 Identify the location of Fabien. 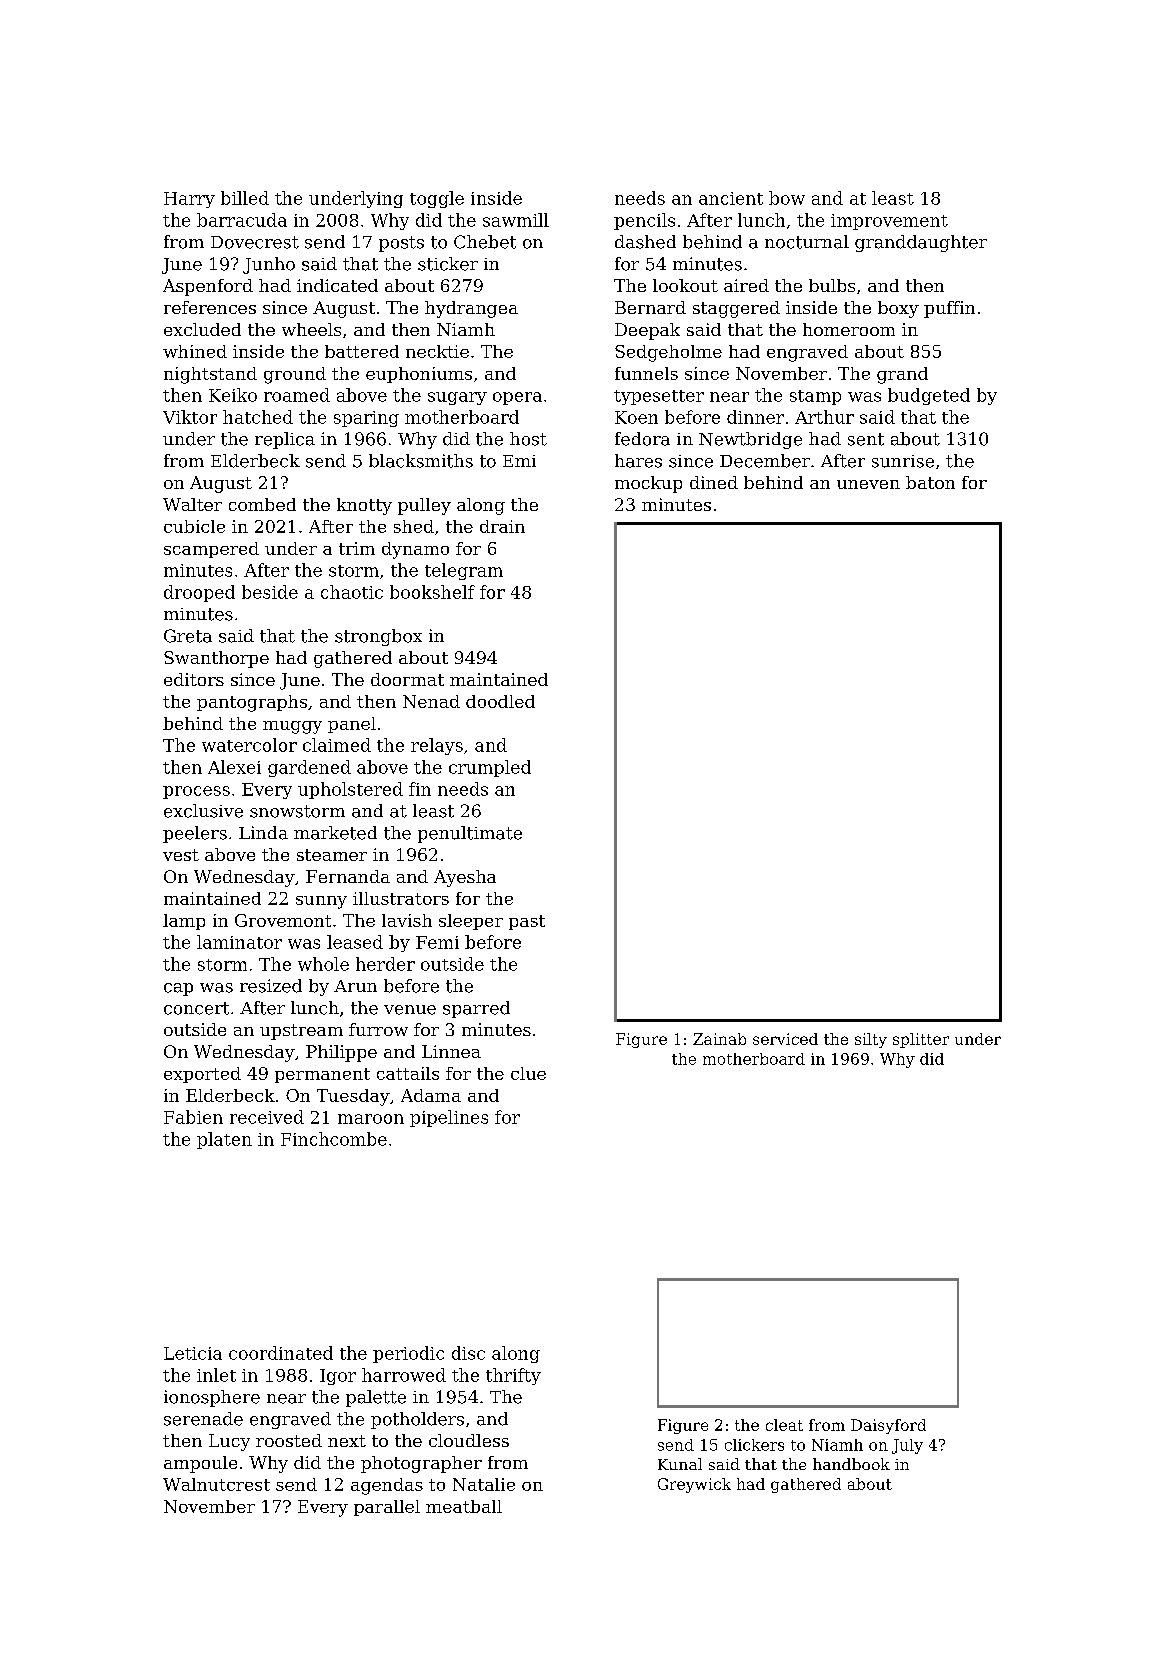
(193, 1117).
